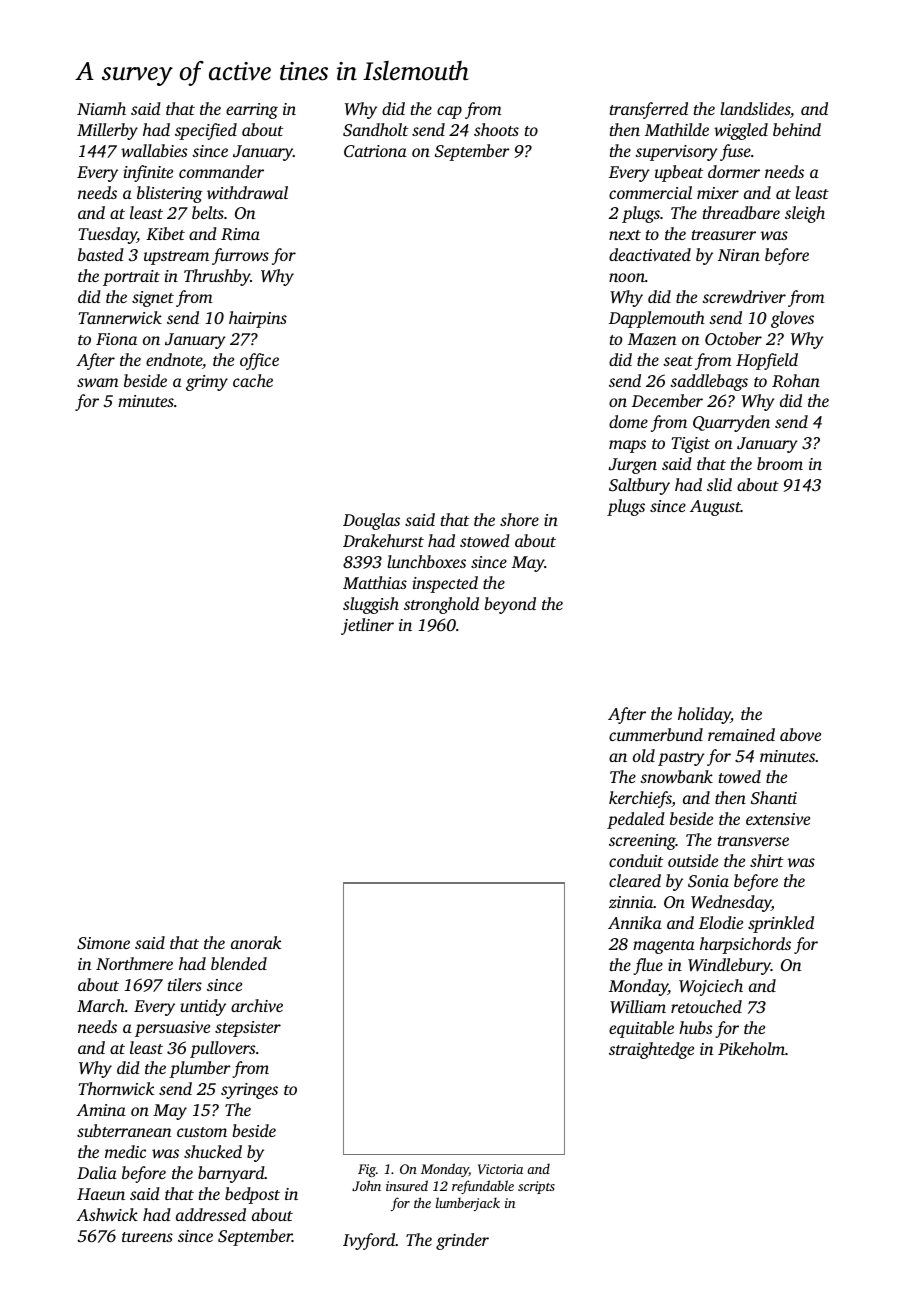 Image resolution: width=908 pixels, height=1316 pixels. I want to click on shoots, so click(496, 129).
